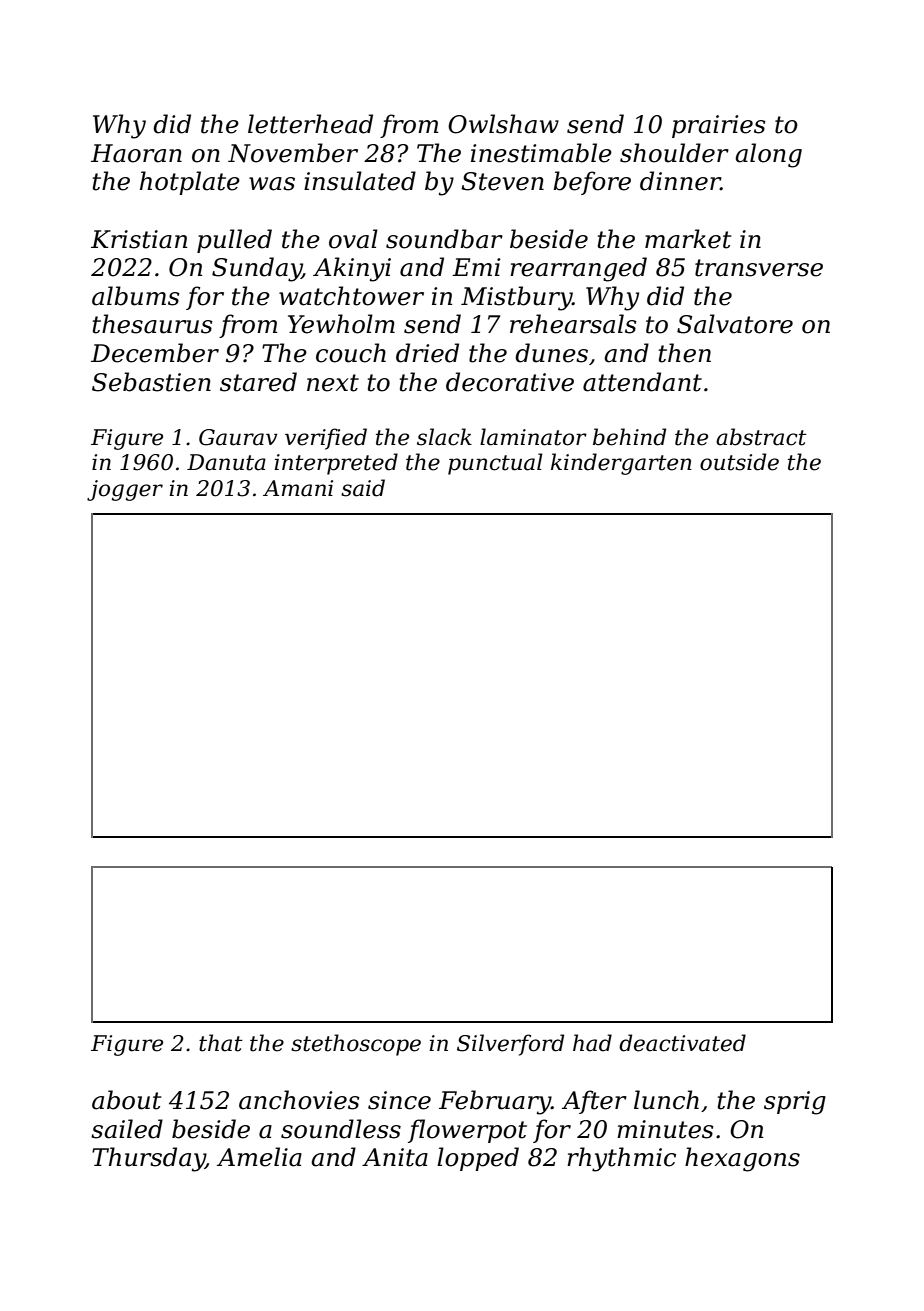 Image resolution: width=924 pixels, height=1311 pixels. What do you see at coordinates (510, 1045) in the page?
I see `Silverford` at bounding box center [510, 1045].
